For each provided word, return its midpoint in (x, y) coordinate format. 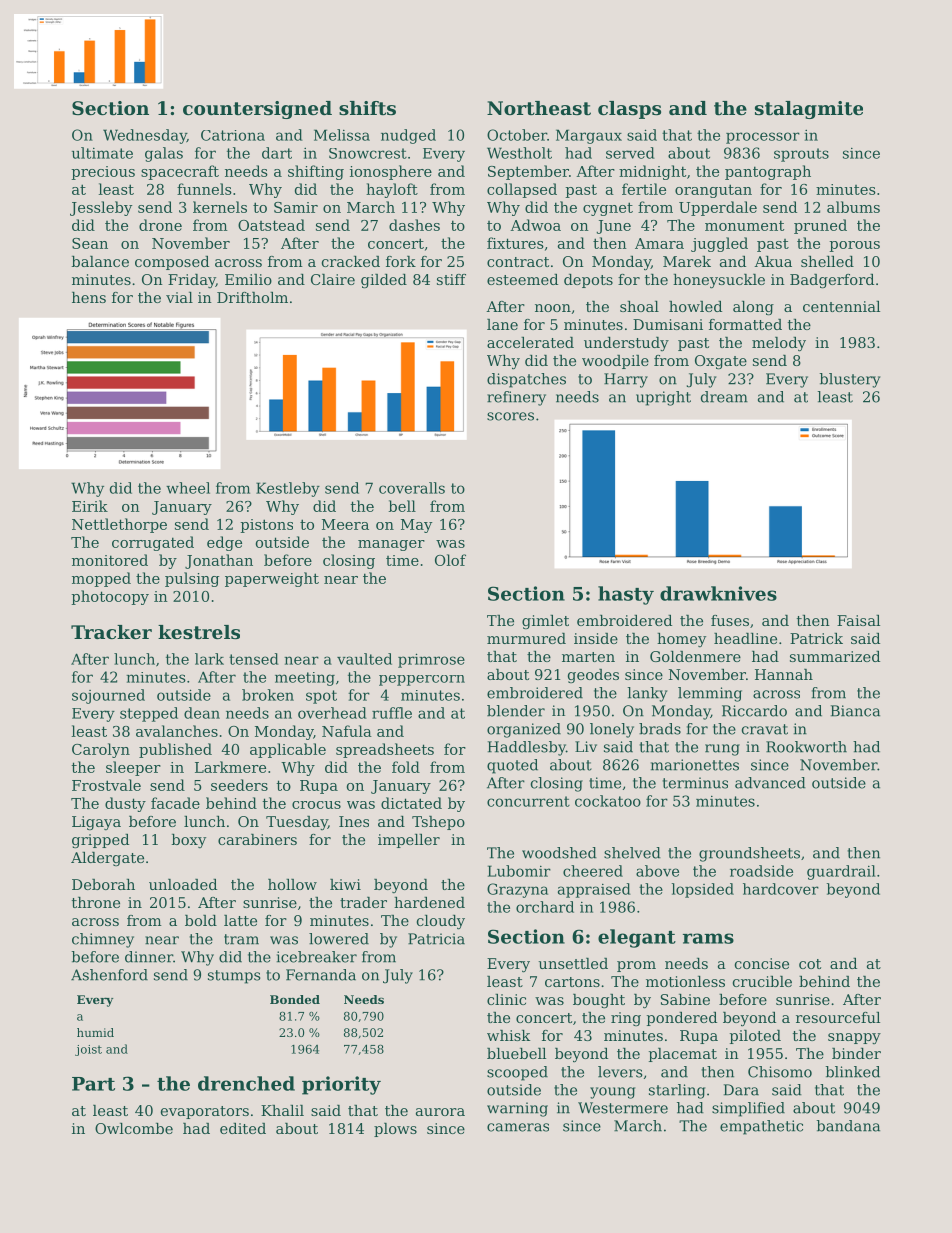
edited (243, 1128)
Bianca (855, 711)
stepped (149, 714)
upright (663, 398)
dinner (149, 957)
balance (100, 261)
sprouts (801, 155)
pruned (820, 226)
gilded (384, 281)
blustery (849, 380)
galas (164, 154)
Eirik (90, 506)
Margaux (589, 136)
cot (810, 964)
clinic (506, 999)
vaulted (364, 659)
